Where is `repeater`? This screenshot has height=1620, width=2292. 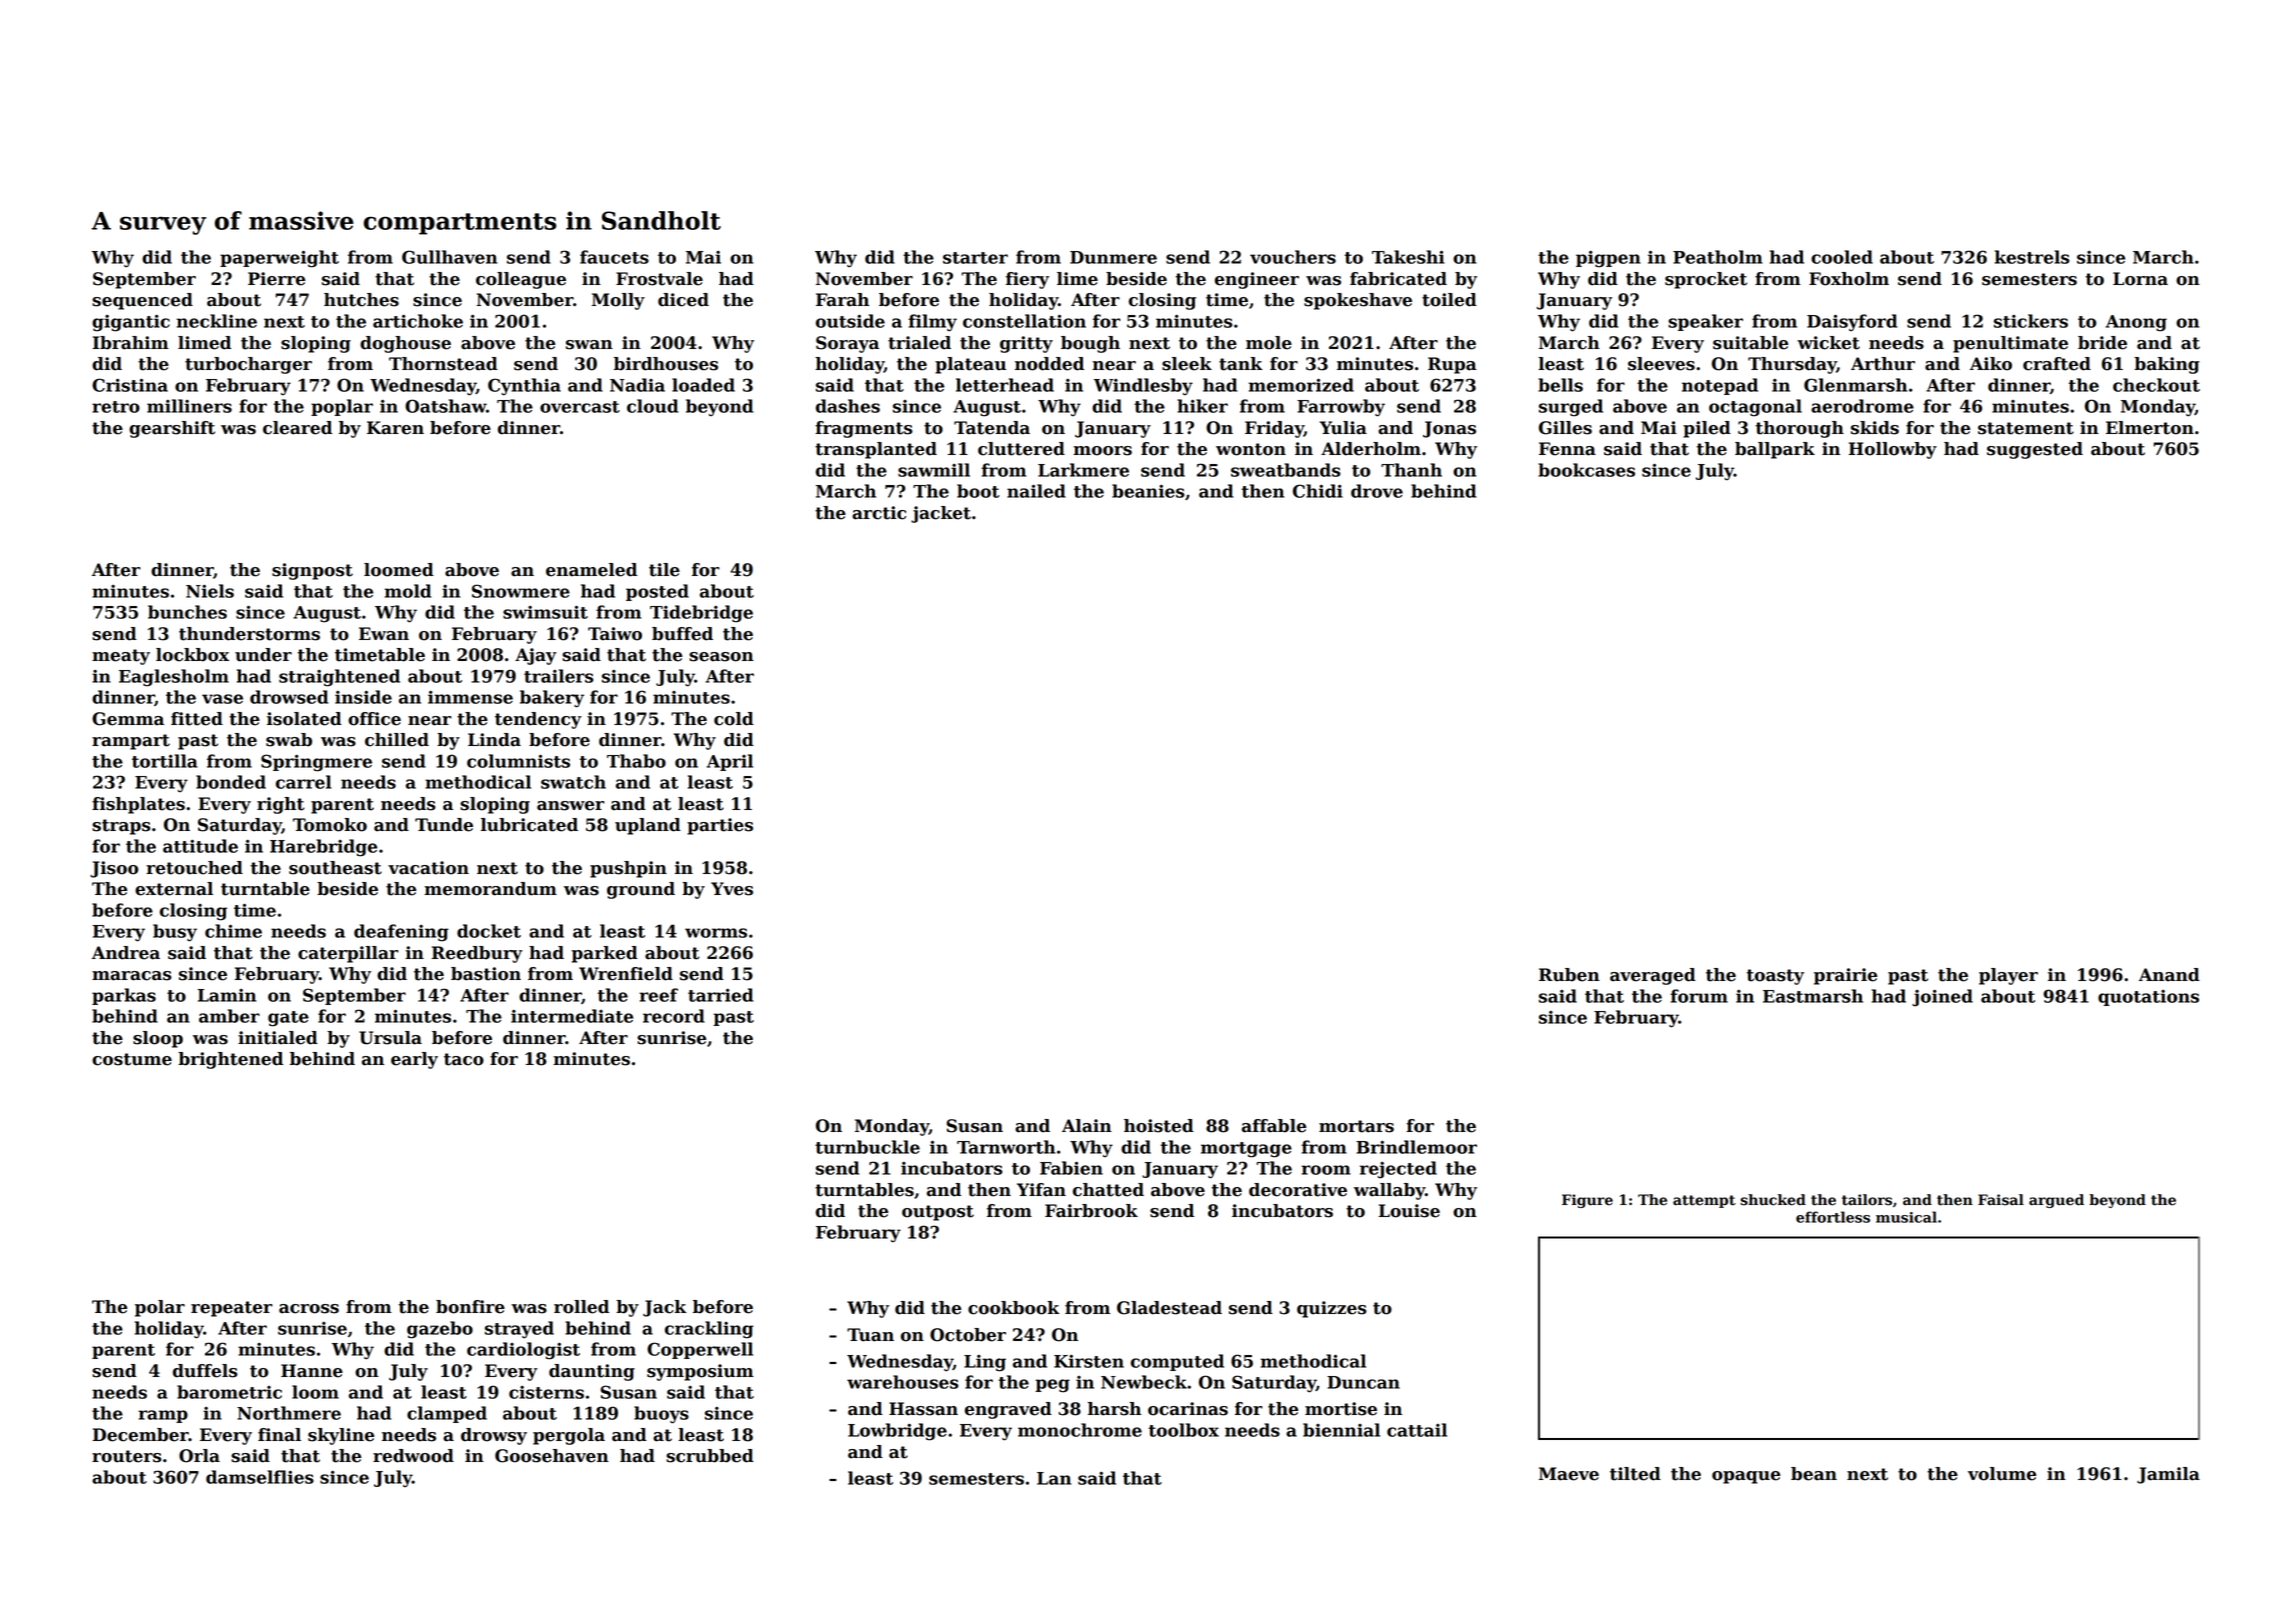
repeater is located at coordinates (231, 1309).
